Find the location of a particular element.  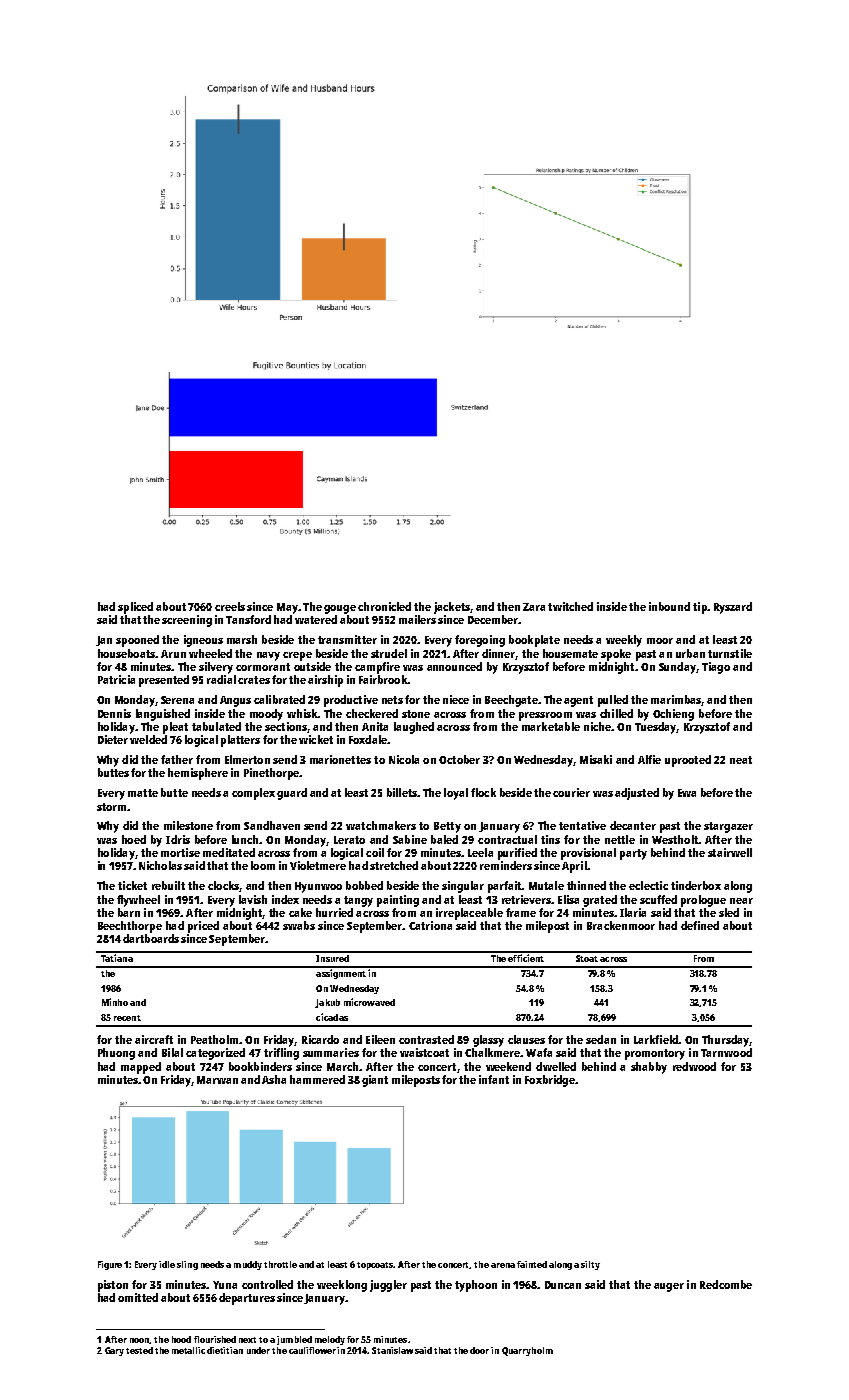

checkered is located at coordinates (372, 713).
